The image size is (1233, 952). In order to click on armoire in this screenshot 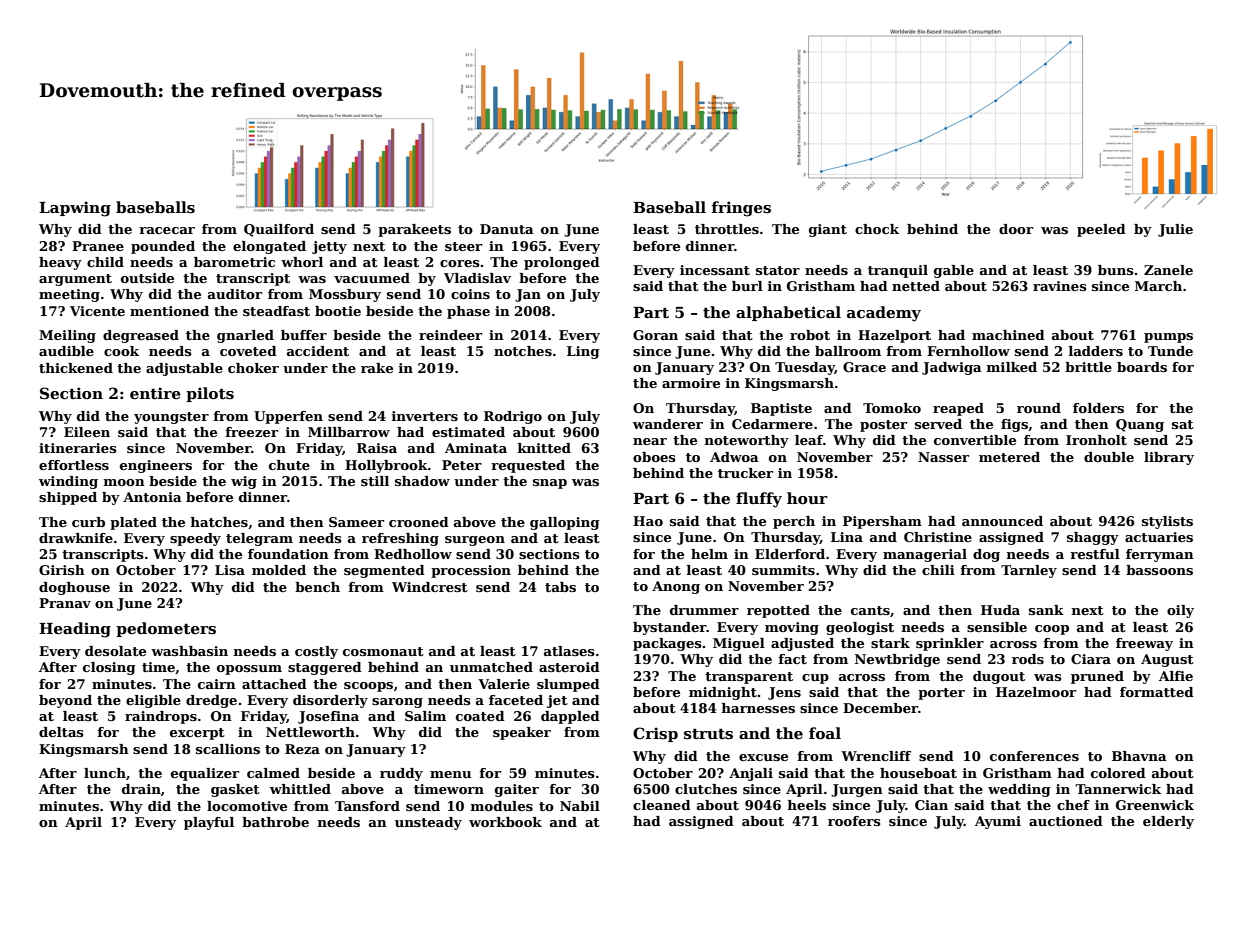, I will do `click(691, 383)`.
